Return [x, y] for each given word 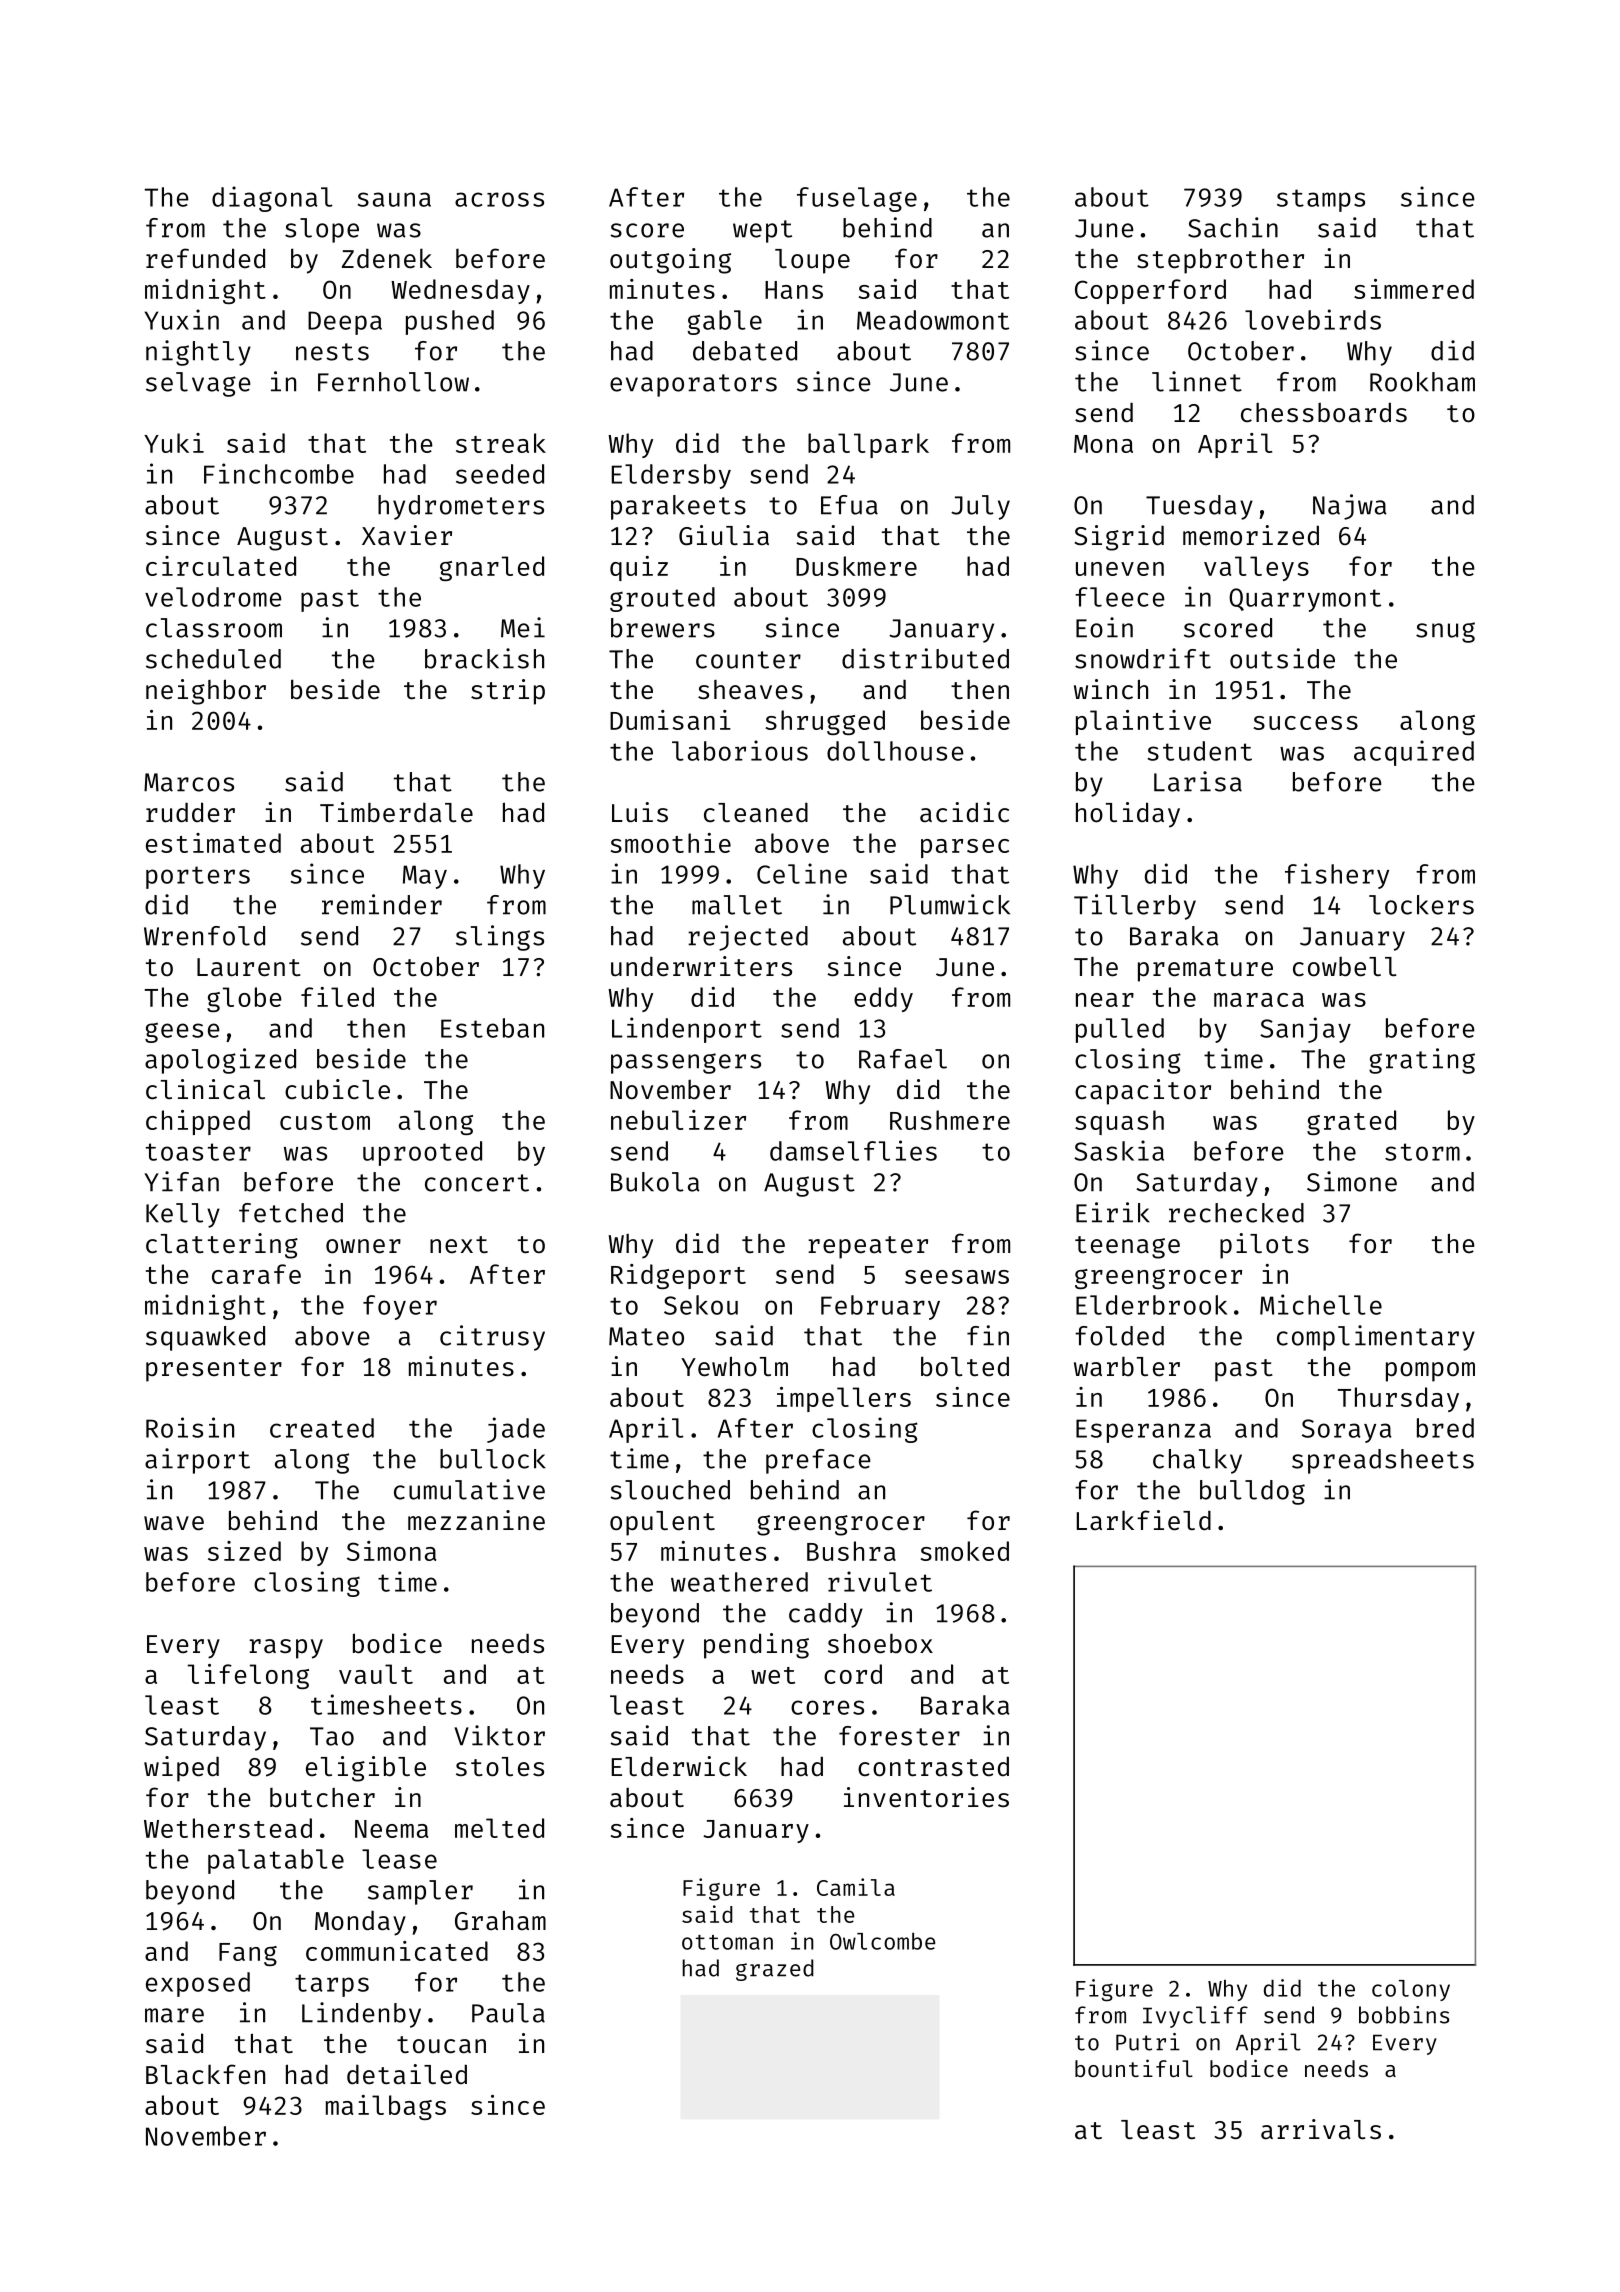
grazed [775, 1970]
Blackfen [205, 2074]
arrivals [1321, 2129]
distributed [925, 658]
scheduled [213, 659]
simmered [1414, 289]
